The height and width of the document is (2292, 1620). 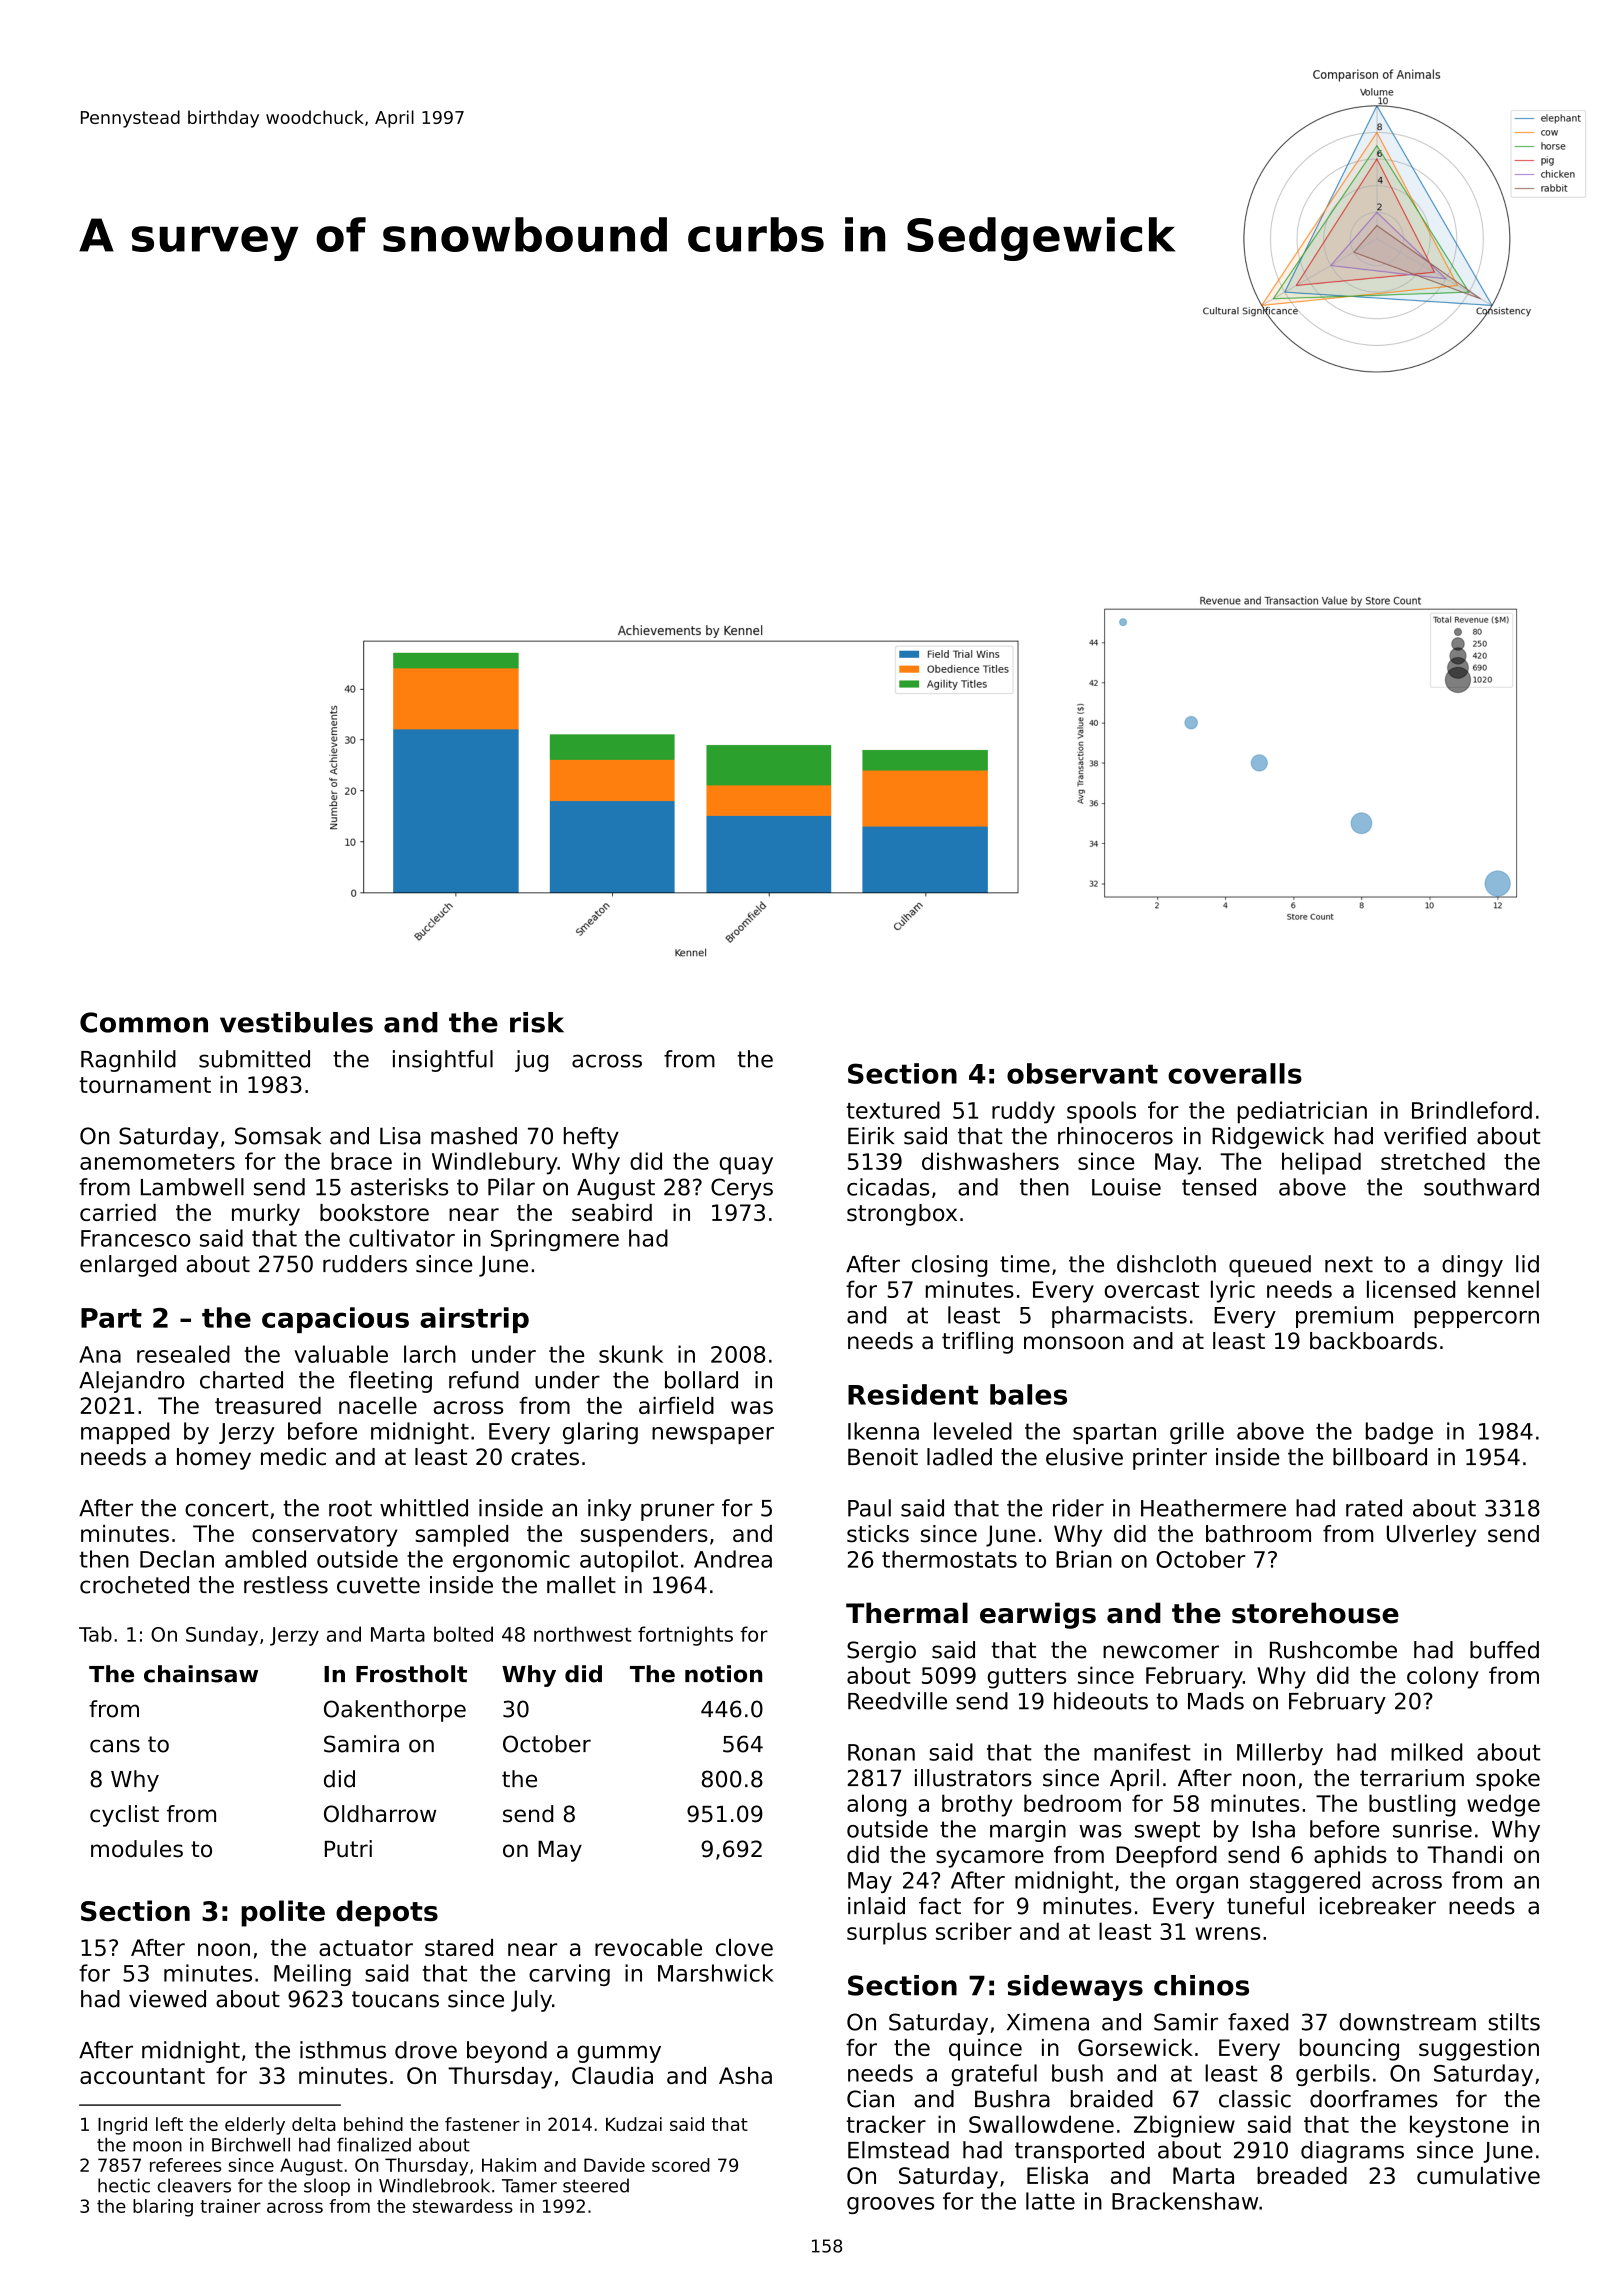 What do you see at coordinates (230, 2206) in the document?
I see `trainer` at bounding box center [230, 2206].
